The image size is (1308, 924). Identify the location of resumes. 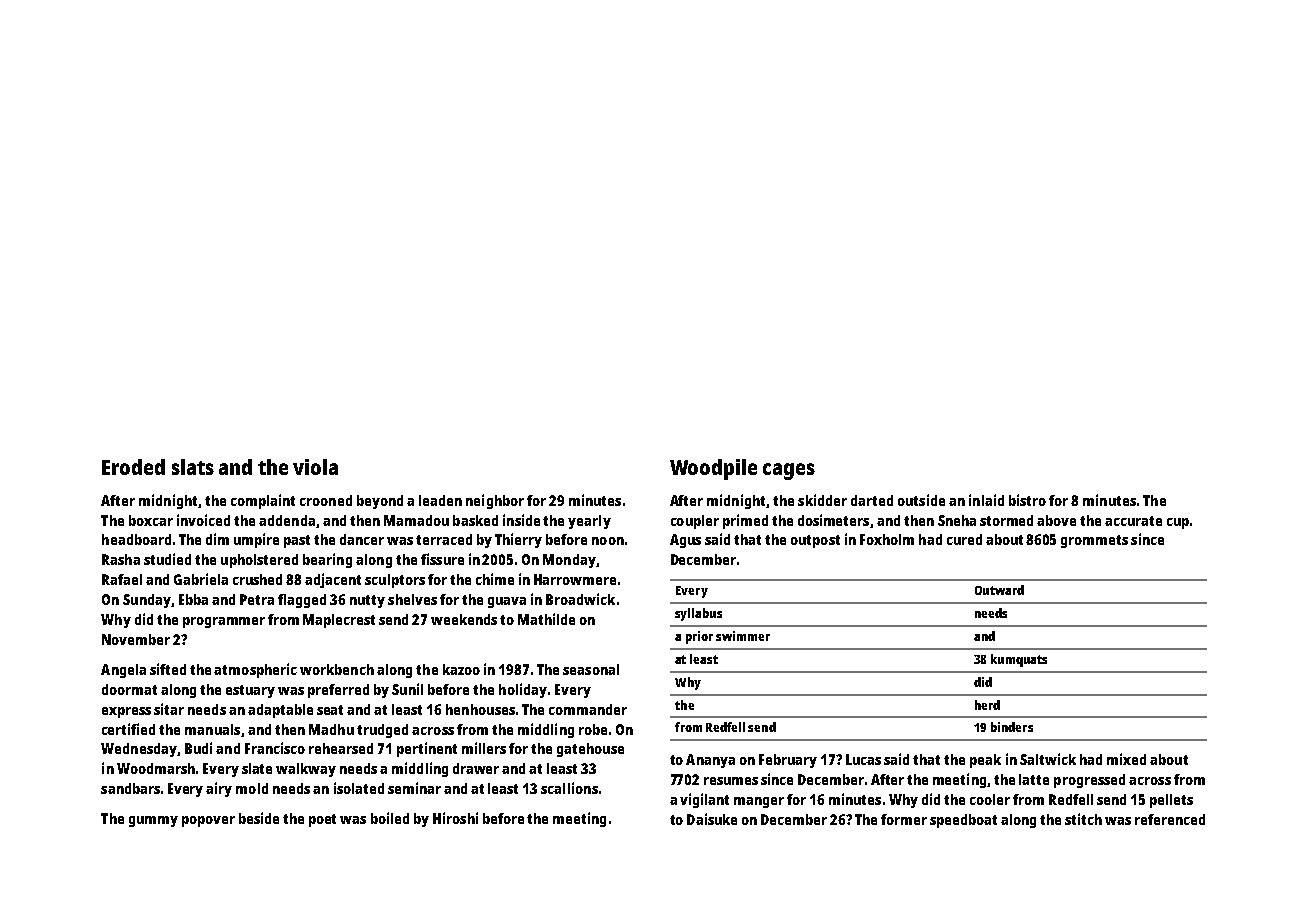
(731, 781).
